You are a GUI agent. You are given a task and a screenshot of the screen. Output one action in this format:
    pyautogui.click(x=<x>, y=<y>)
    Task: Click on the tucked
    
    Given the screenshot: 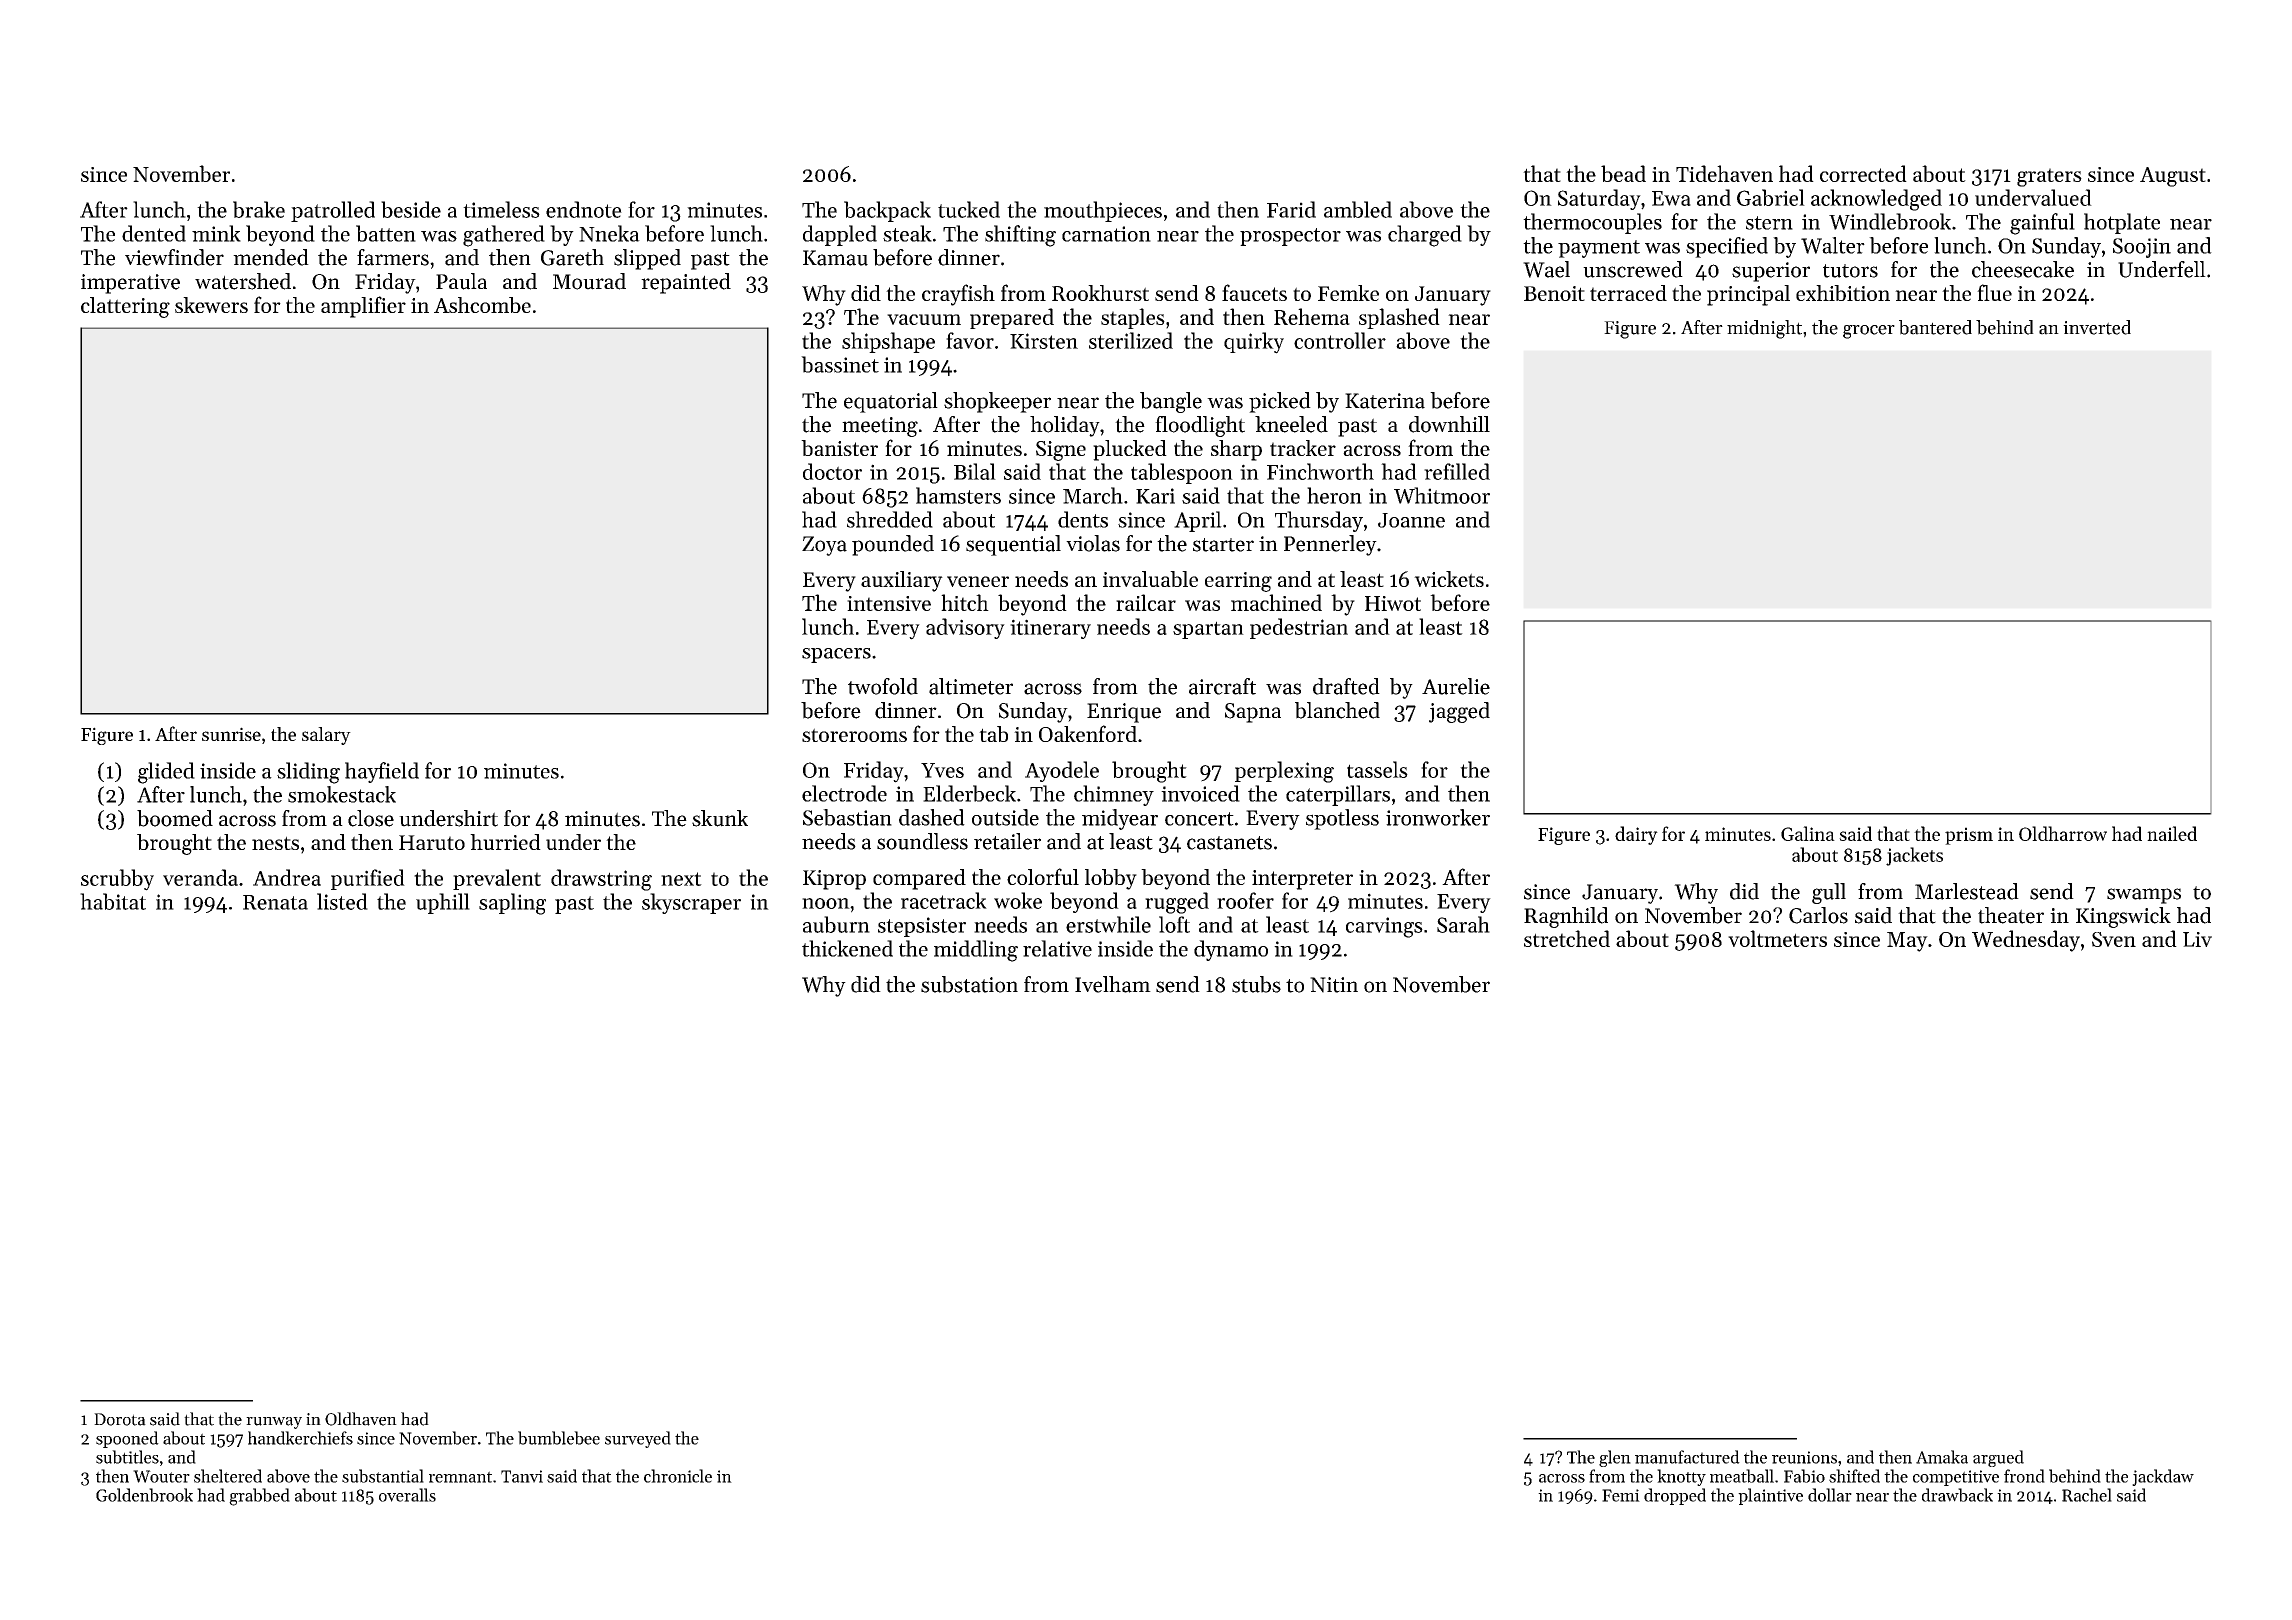 What is the action you would take?
    pyautogui.click(x=969, y=209)
